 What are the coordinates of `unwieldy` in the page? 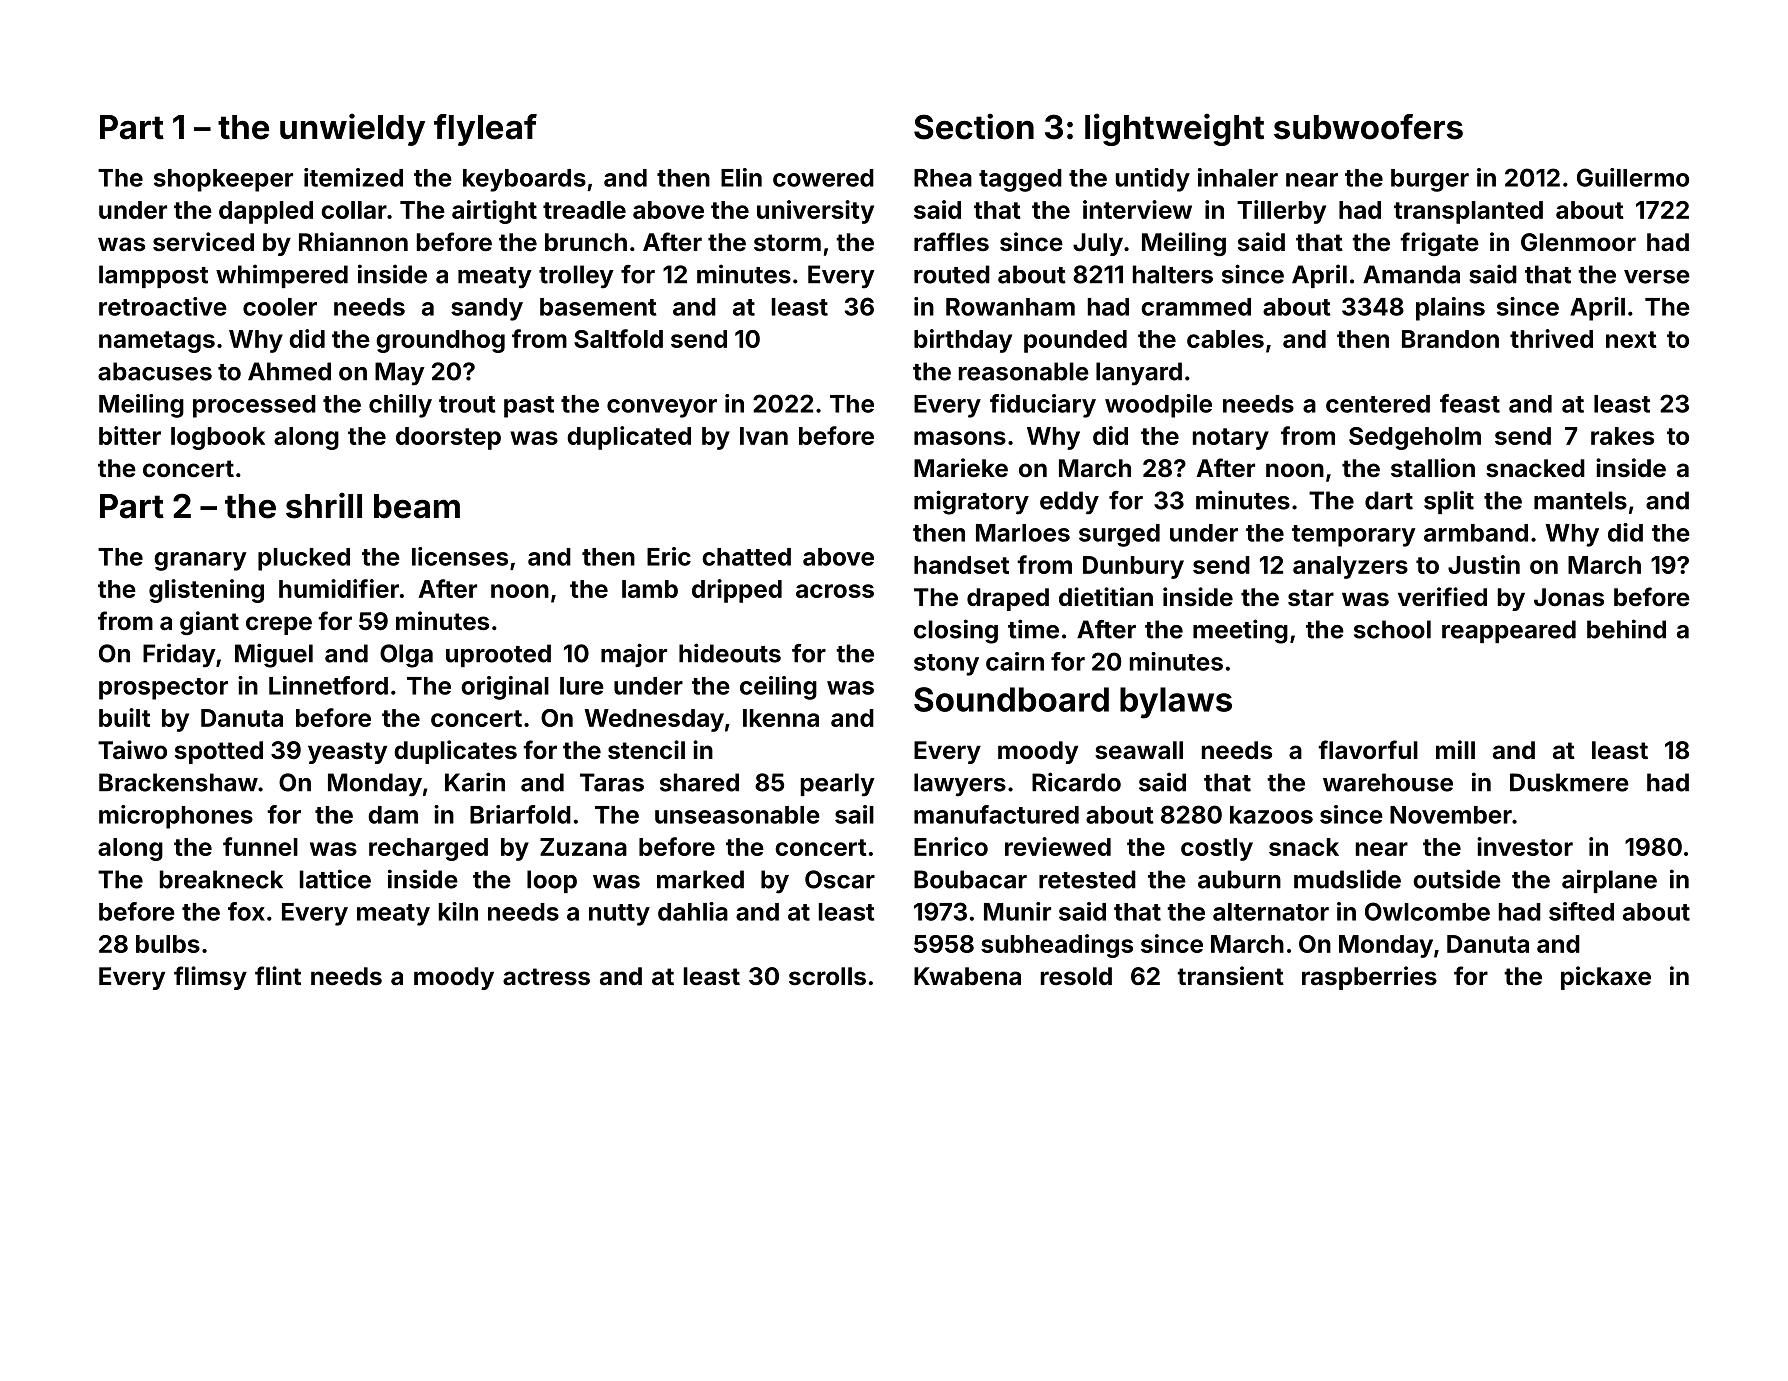 It's located at (352, 130).
